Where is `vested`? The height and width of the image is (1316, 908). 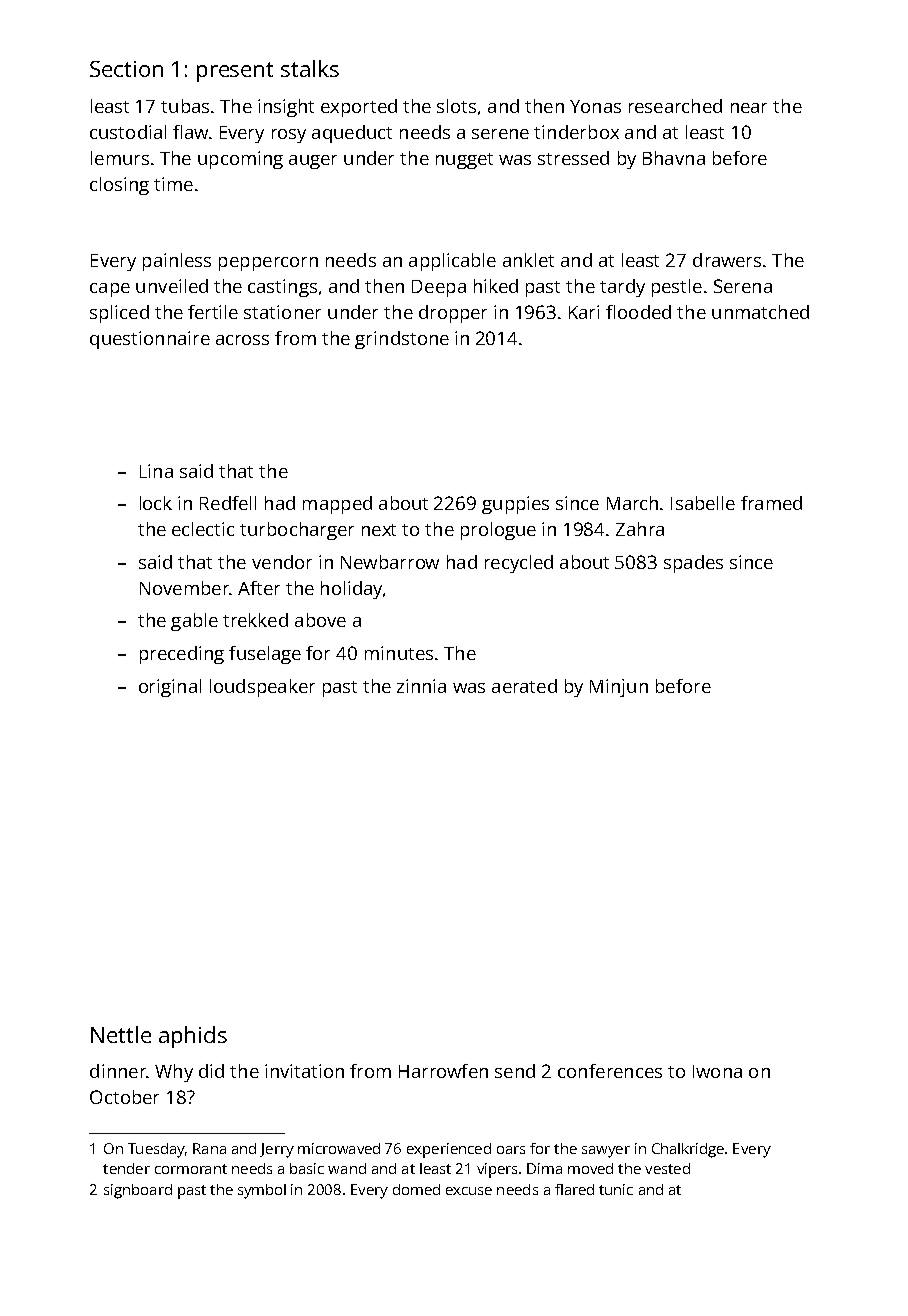 vested is located at coordinates (667, 1168).
